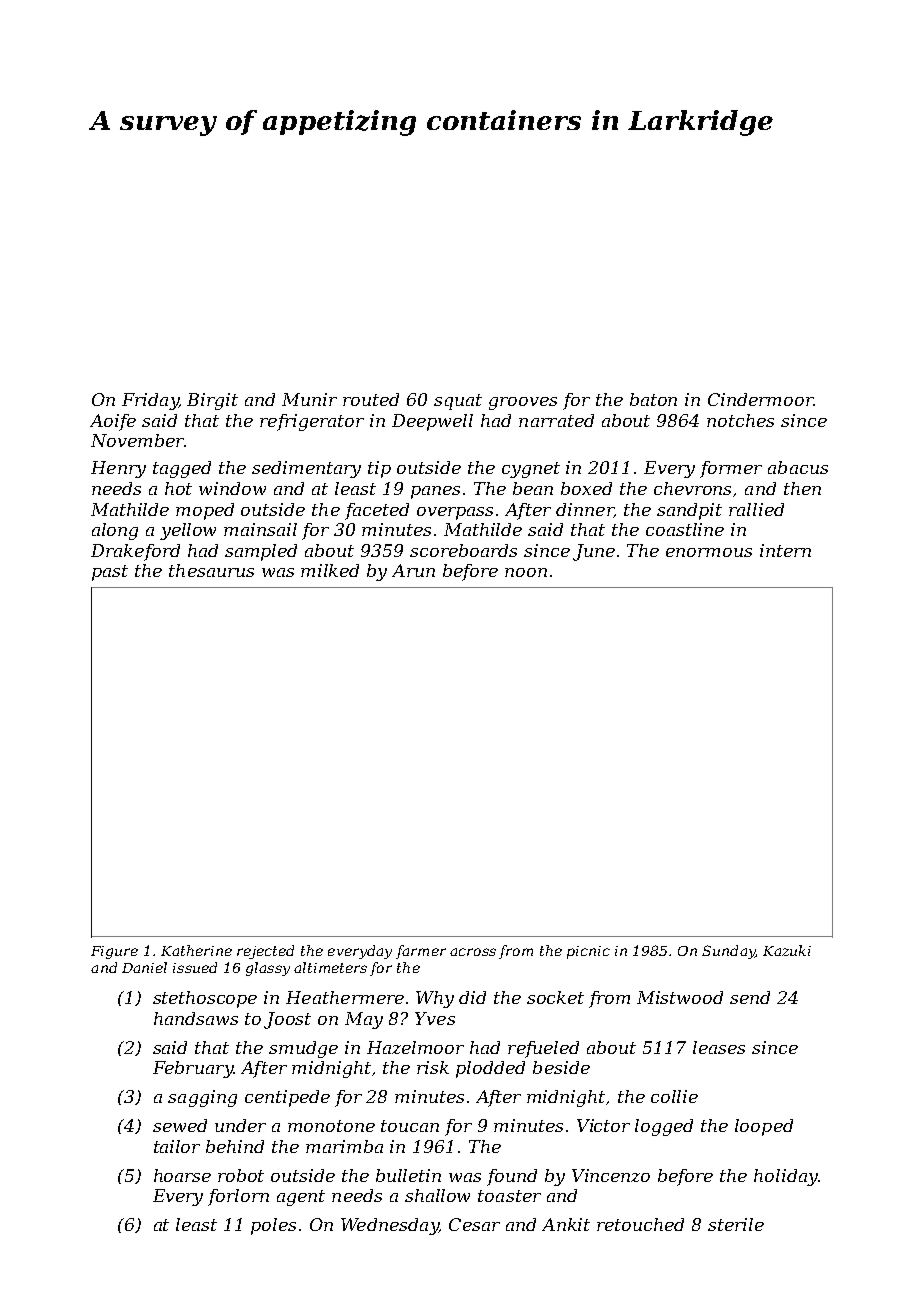  What do you see at coordinates (115, 531) in the screenshot?
I see `along` at bounding box center [115, 531].
